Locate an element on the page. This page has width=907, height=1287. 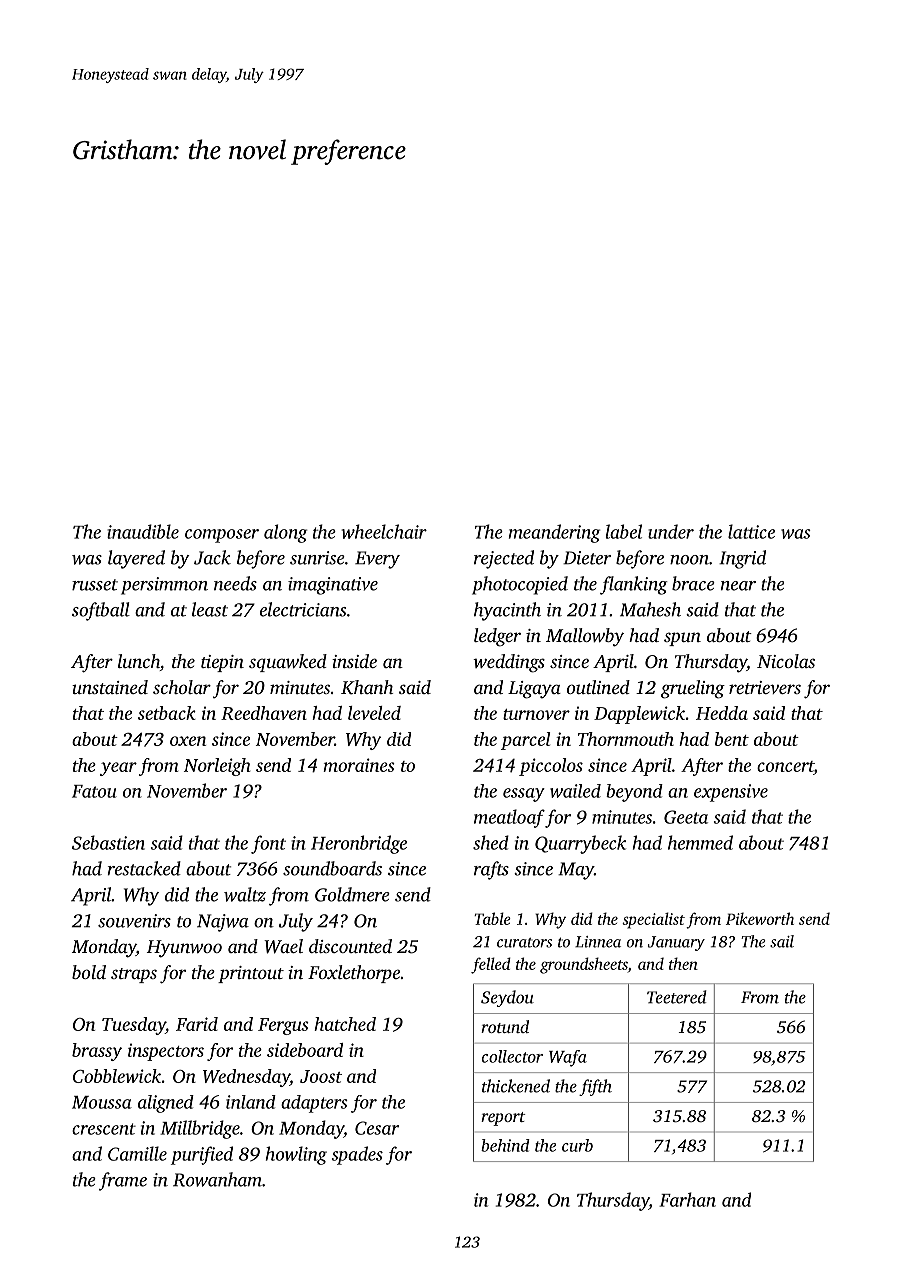
frame is located at coordinates (123, 1181).
